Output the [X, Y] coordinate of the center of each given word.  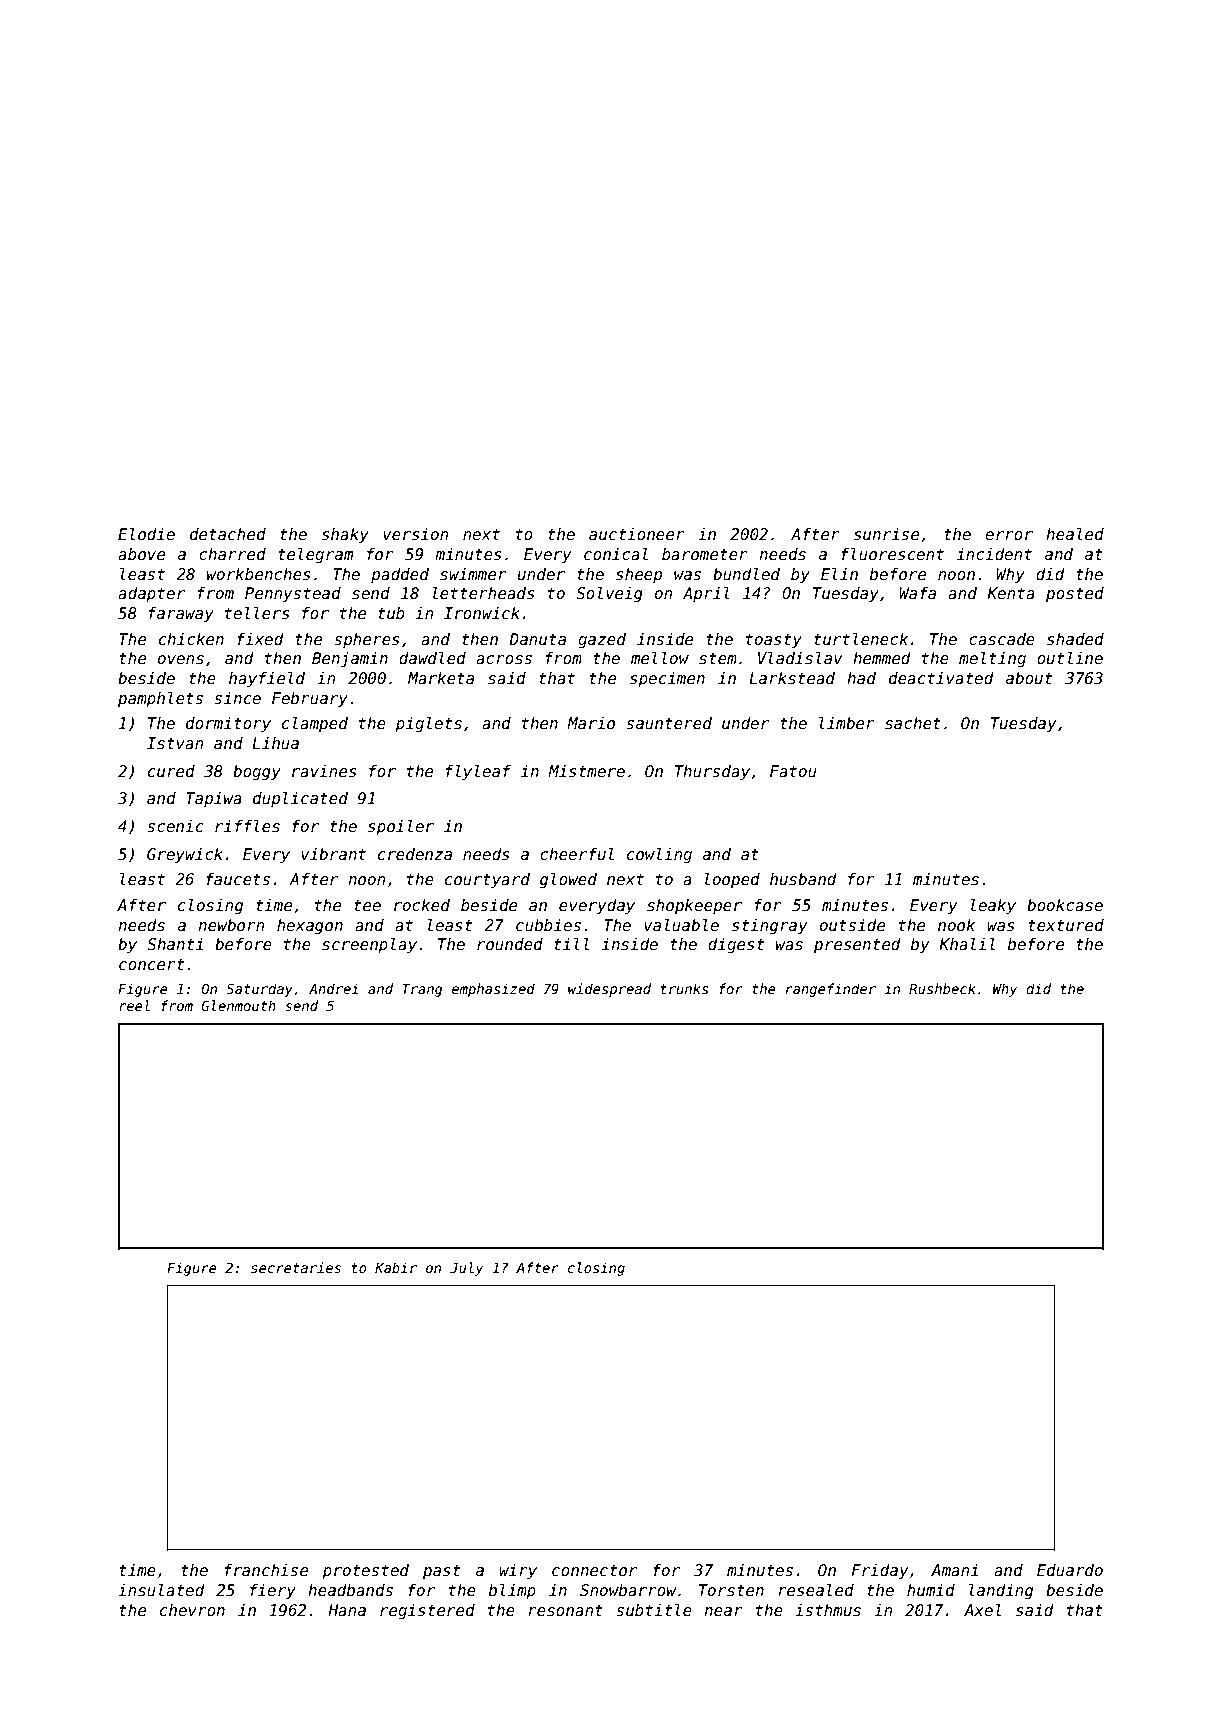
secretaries [296, 1267]
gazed [602, 640]
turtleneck [861, 639]
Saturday [259, 990]
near [723, 1611]
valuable [681, 925]
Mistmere [586, 771]
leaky [993, 906]
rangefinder [831, 990]
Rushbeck [942, 988]
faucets [238, 879]
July [467, 1269]
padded [400, 575]
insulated [161, 1590]
